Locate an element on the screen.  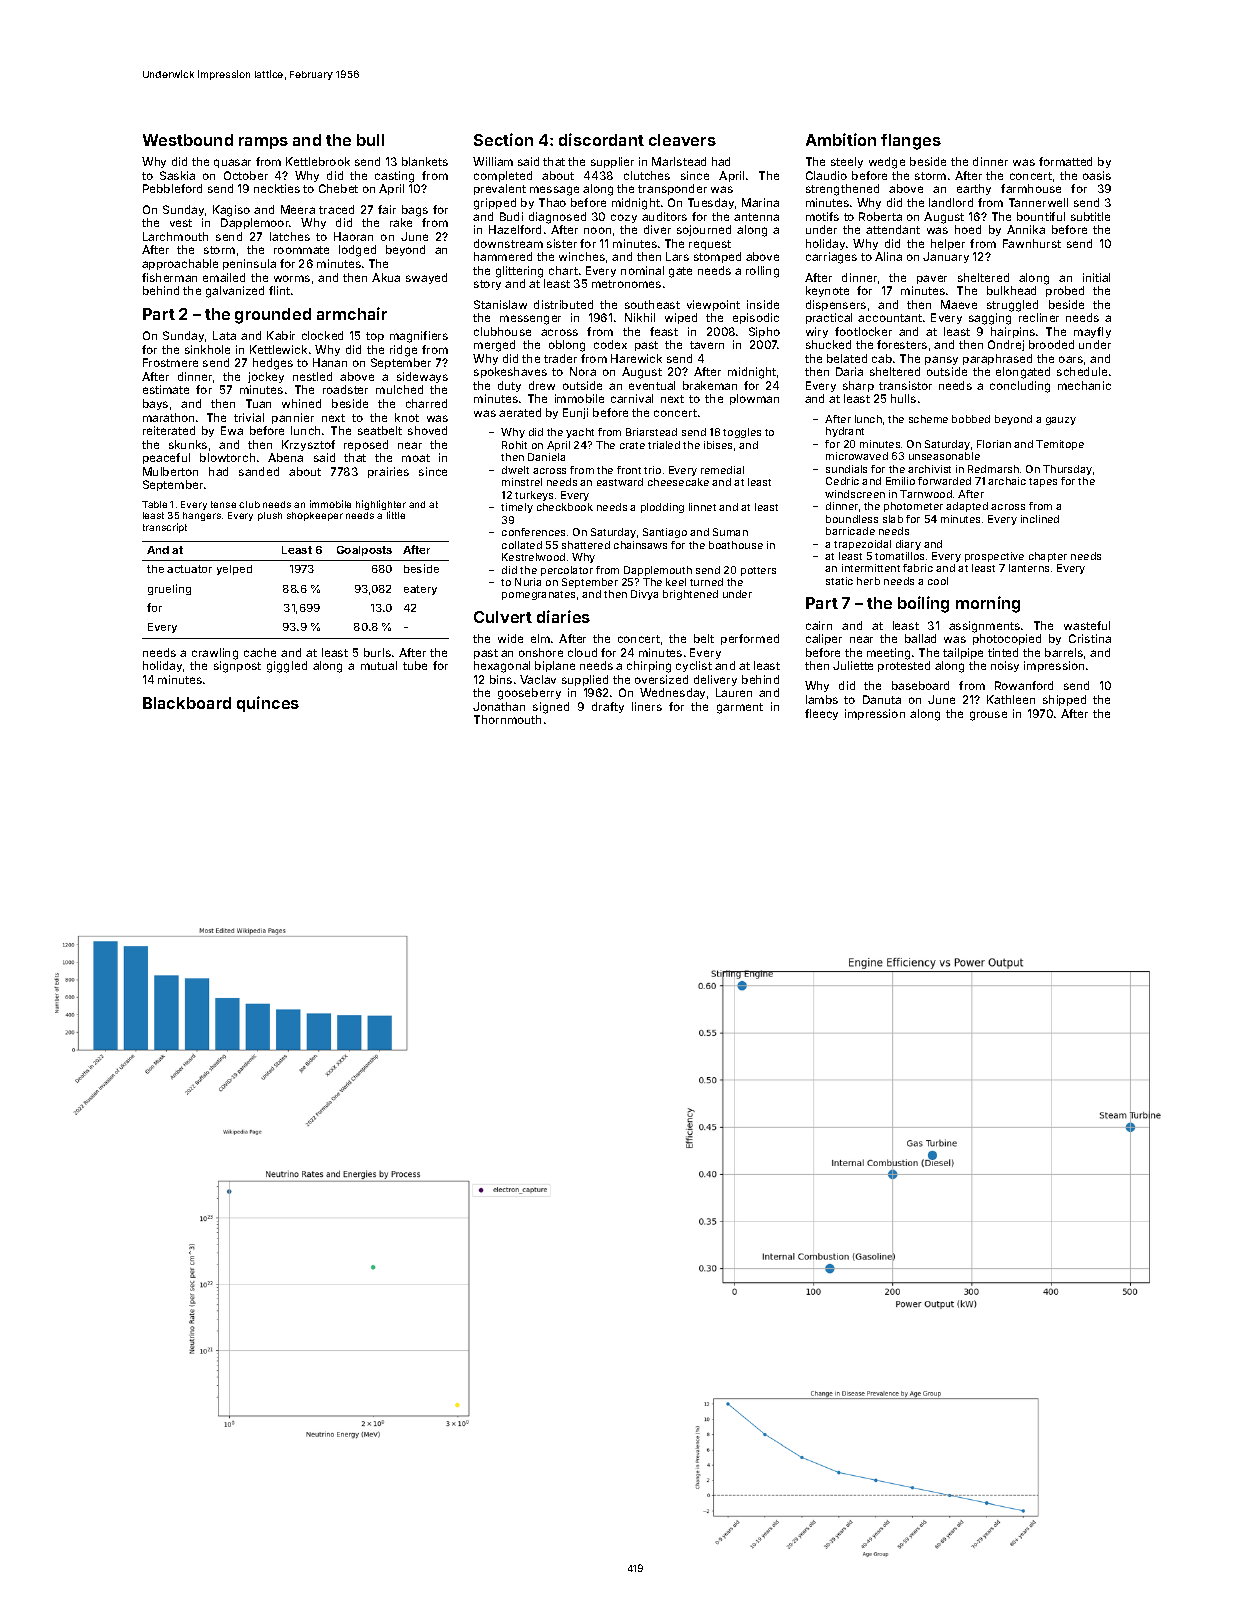
Mulberton is located at coordinates (170, 471).
